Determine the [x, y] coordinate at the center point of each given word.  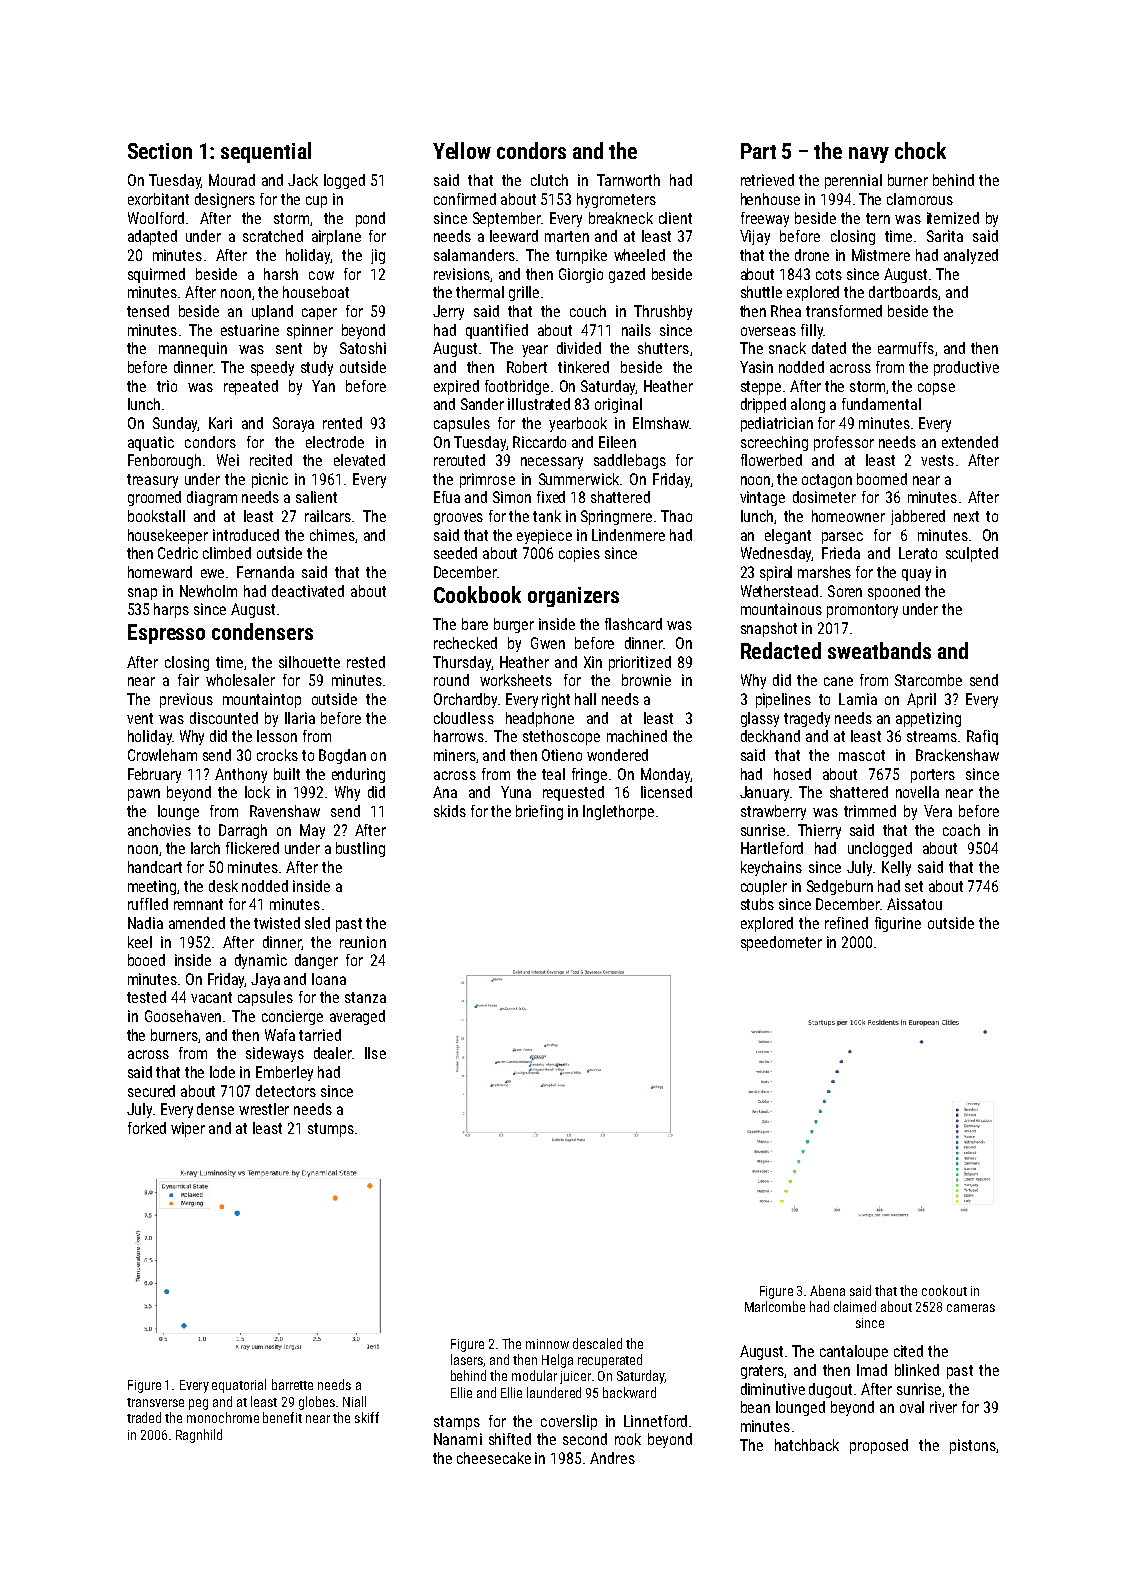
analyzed [971, 256]
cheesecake [494, 1458]
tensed [148, 311]
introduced [246, 535]
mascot [862, 755]
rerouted [459, 460]
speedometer [781, 943]
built [287, 774]
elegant [788, 536]
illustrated [539, 404]
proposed [879, 1446]
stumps [331, 1130]
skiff [367, 1417]
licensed [666, 792]
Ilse [375, 1053]
